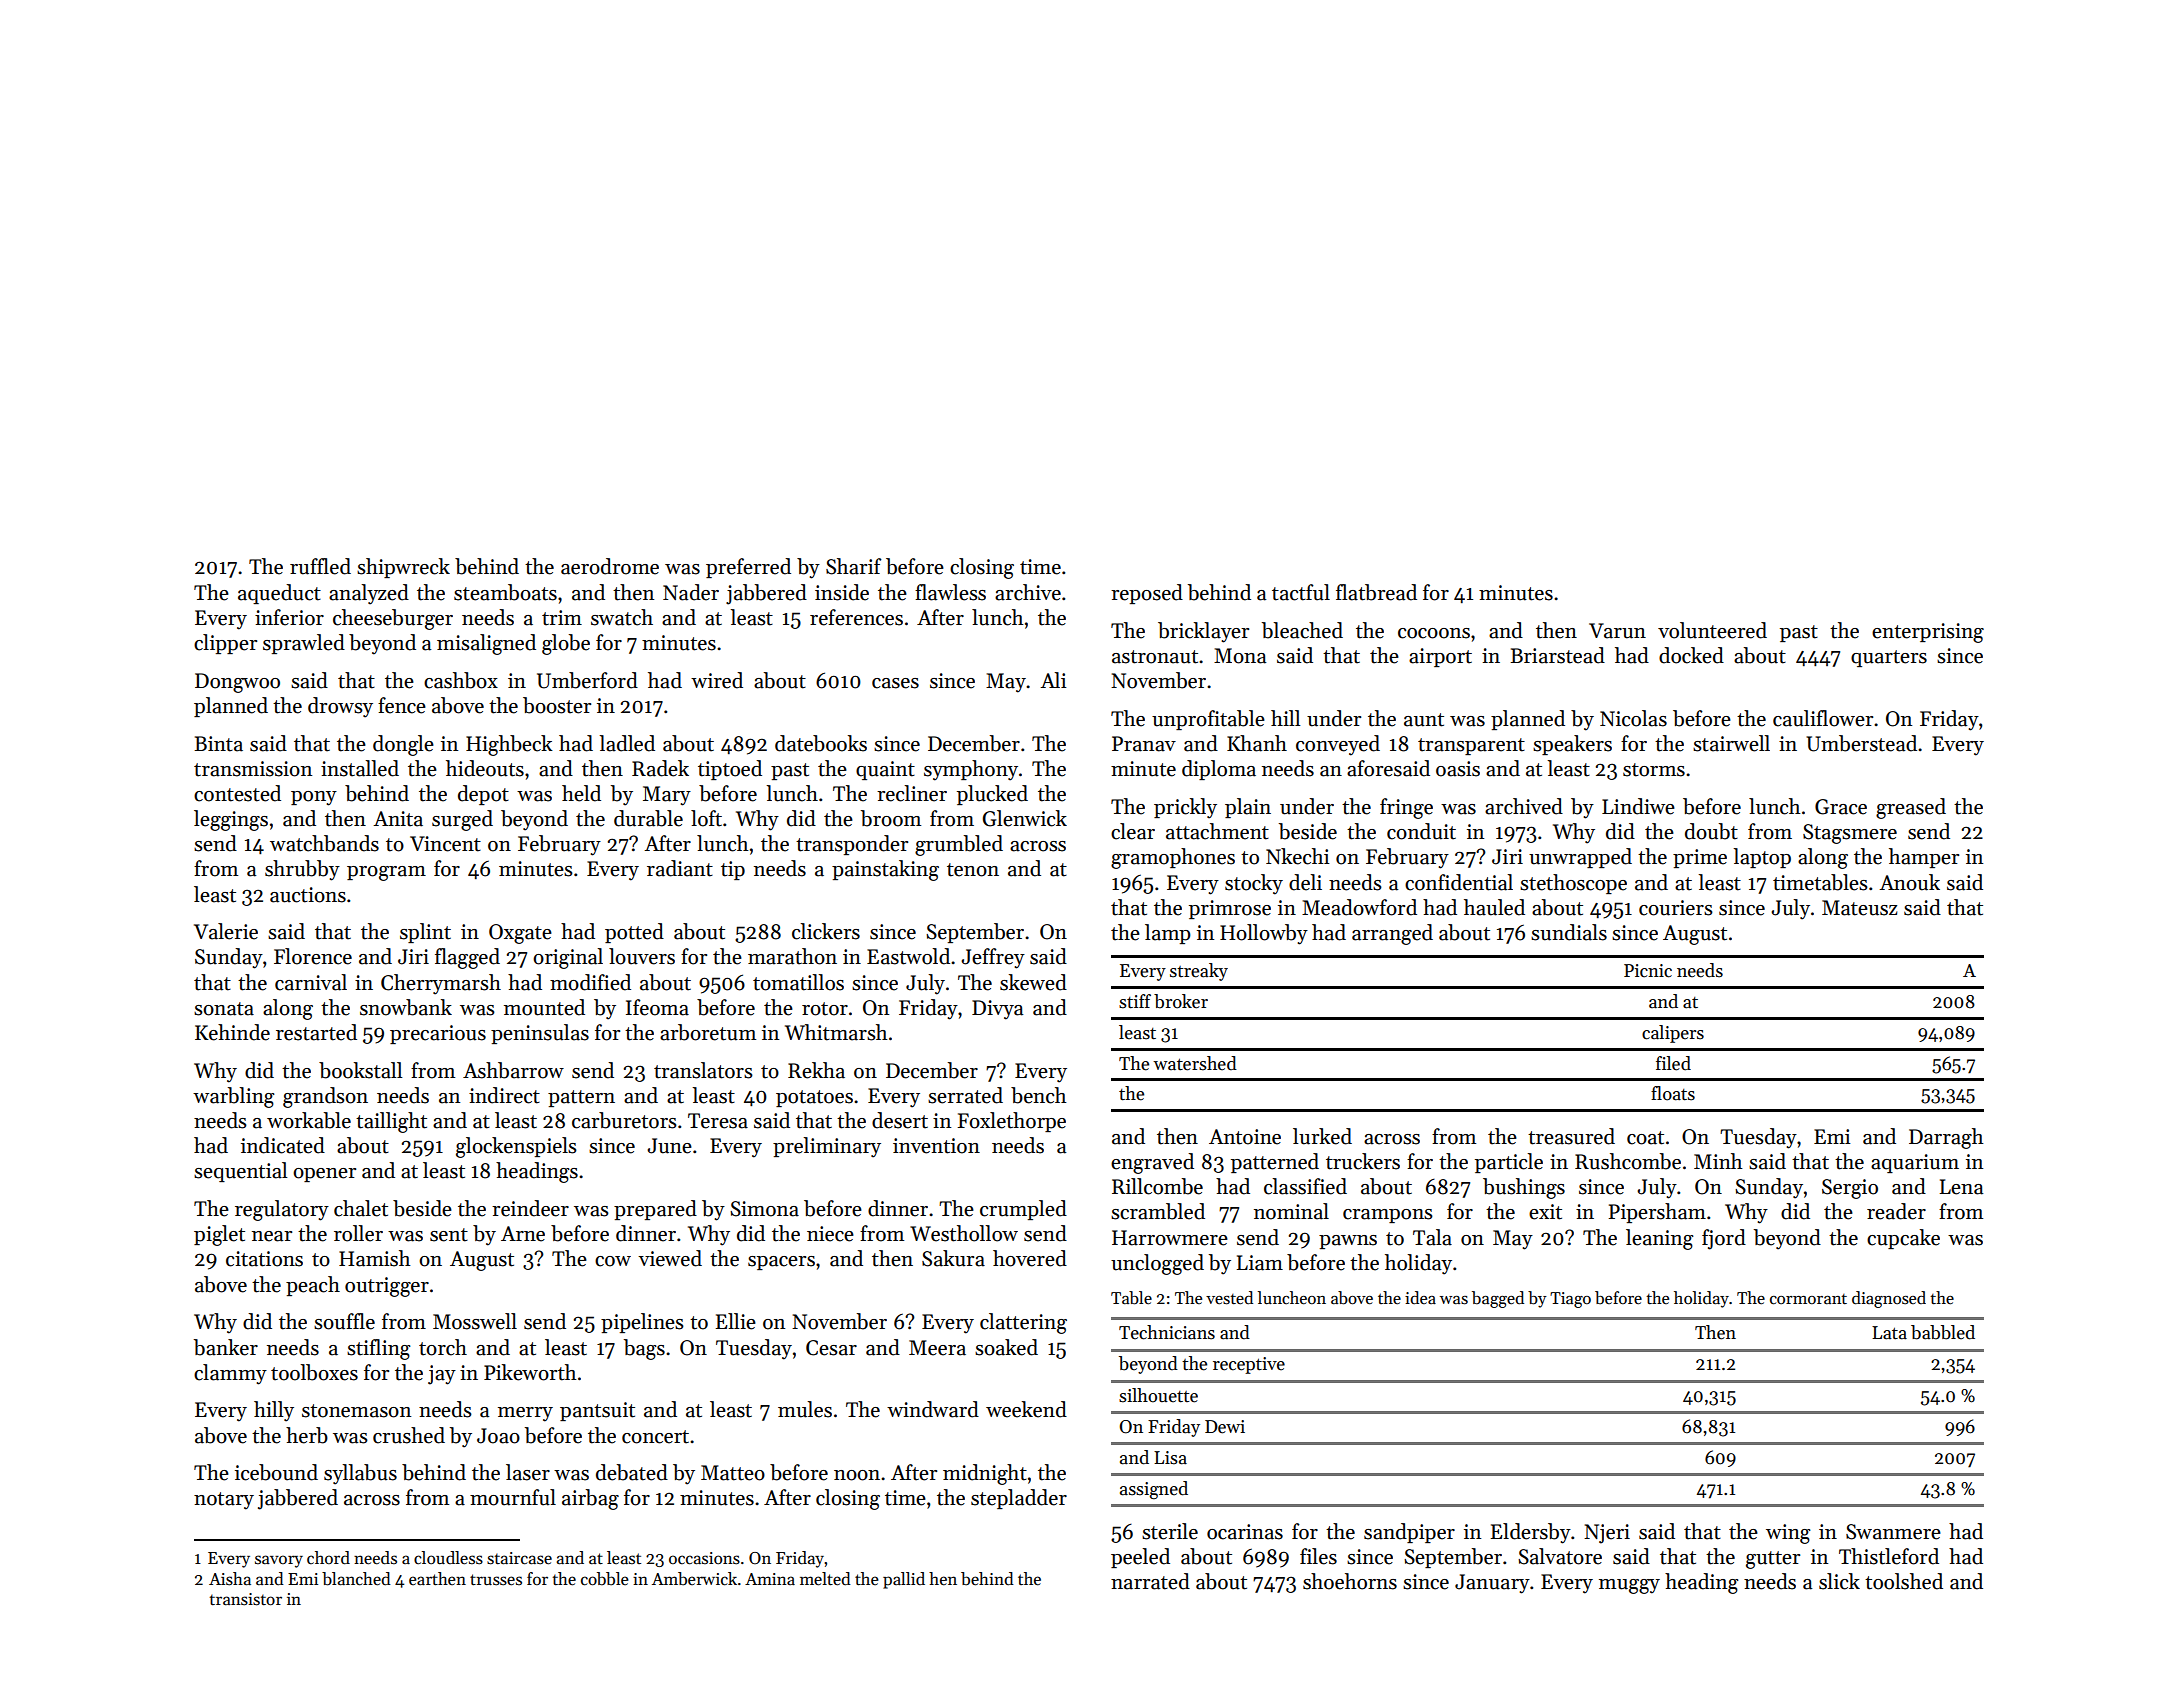 This document has height=1683, width=2178. Describe the element at coordinates (605, 1579) in the document. I see `cobble` at that location.
